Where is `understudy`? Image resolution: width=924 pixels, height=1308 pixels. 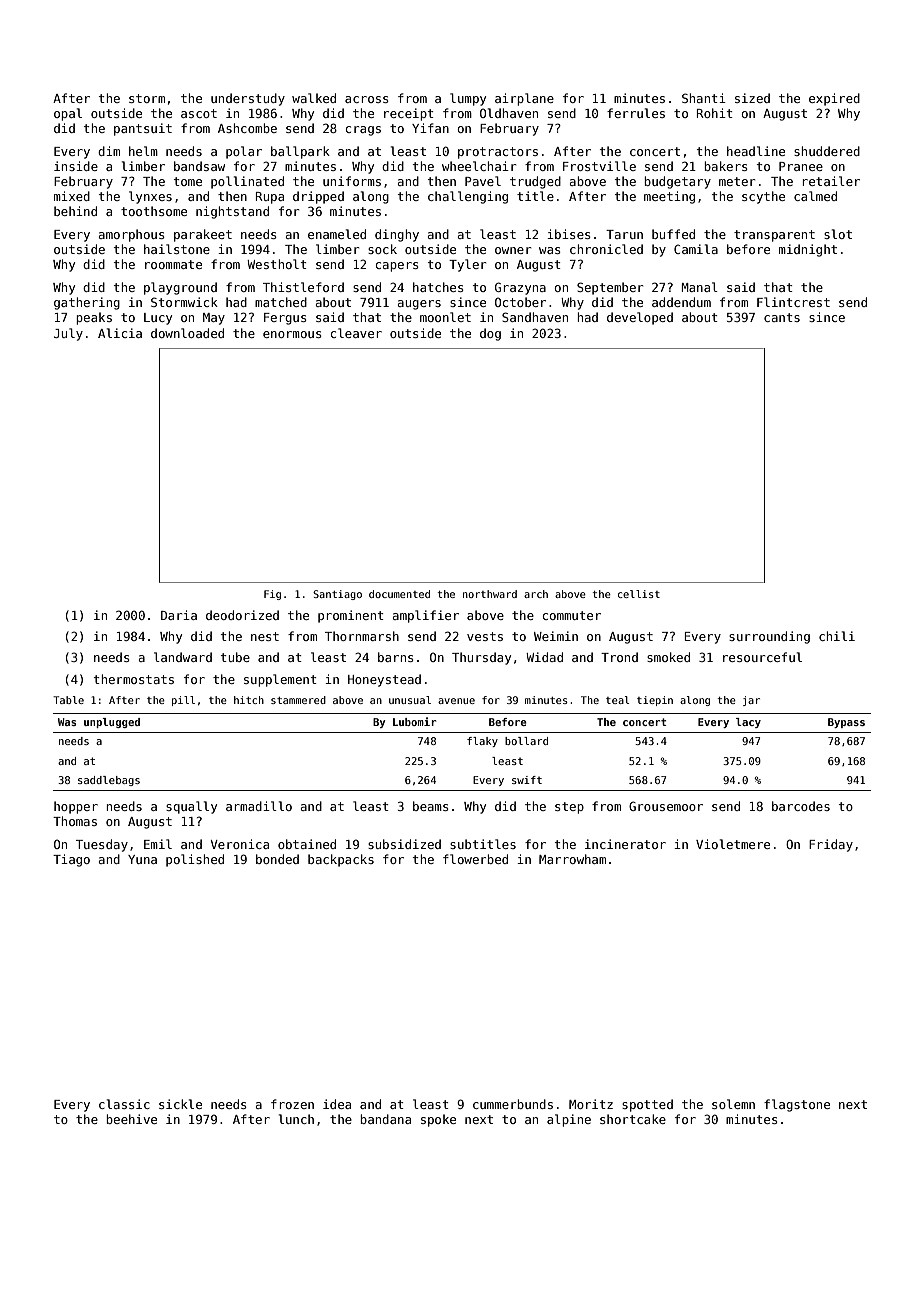
understudy is located at coordinates (248, 99).
